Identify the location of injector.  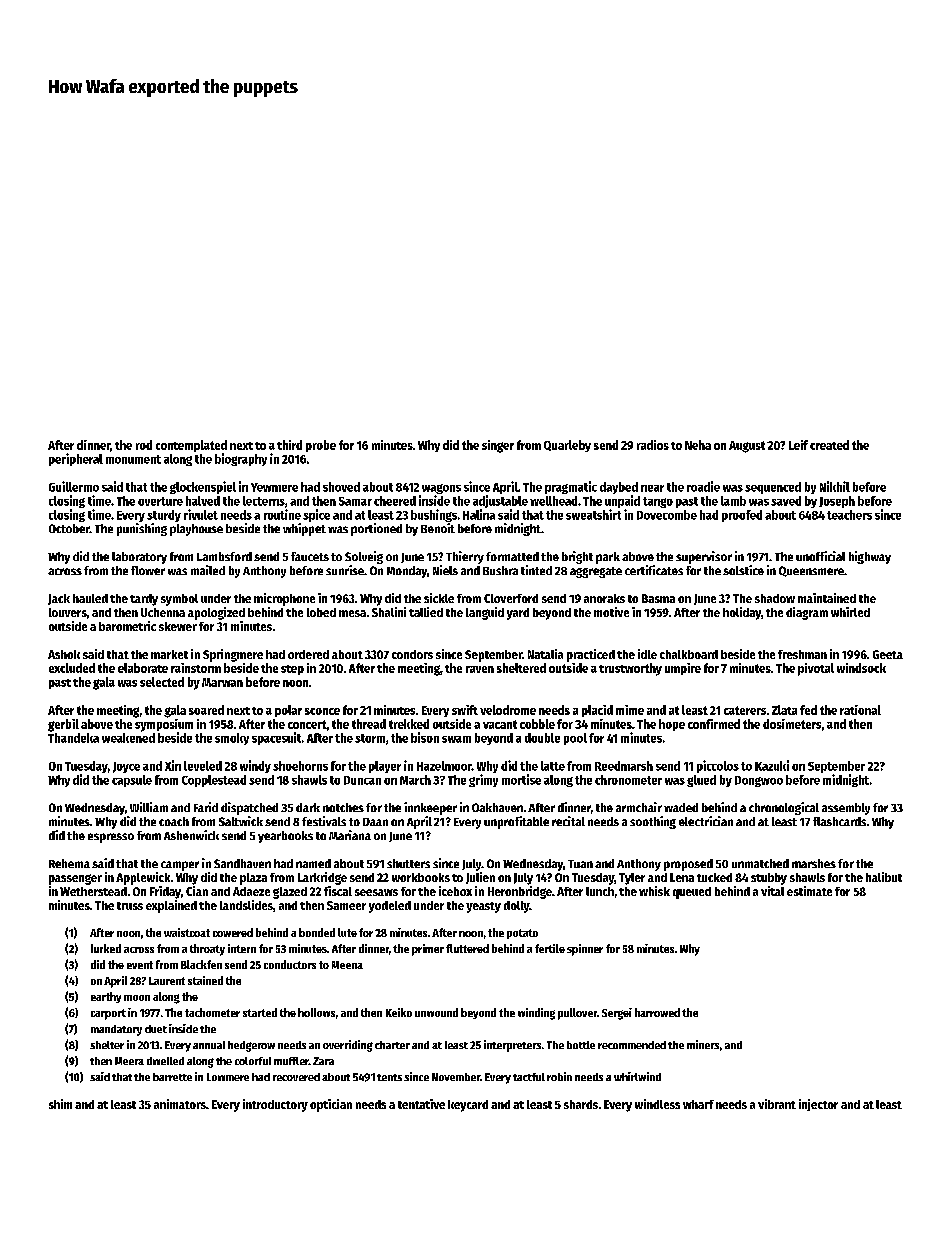
(818, 1105).
